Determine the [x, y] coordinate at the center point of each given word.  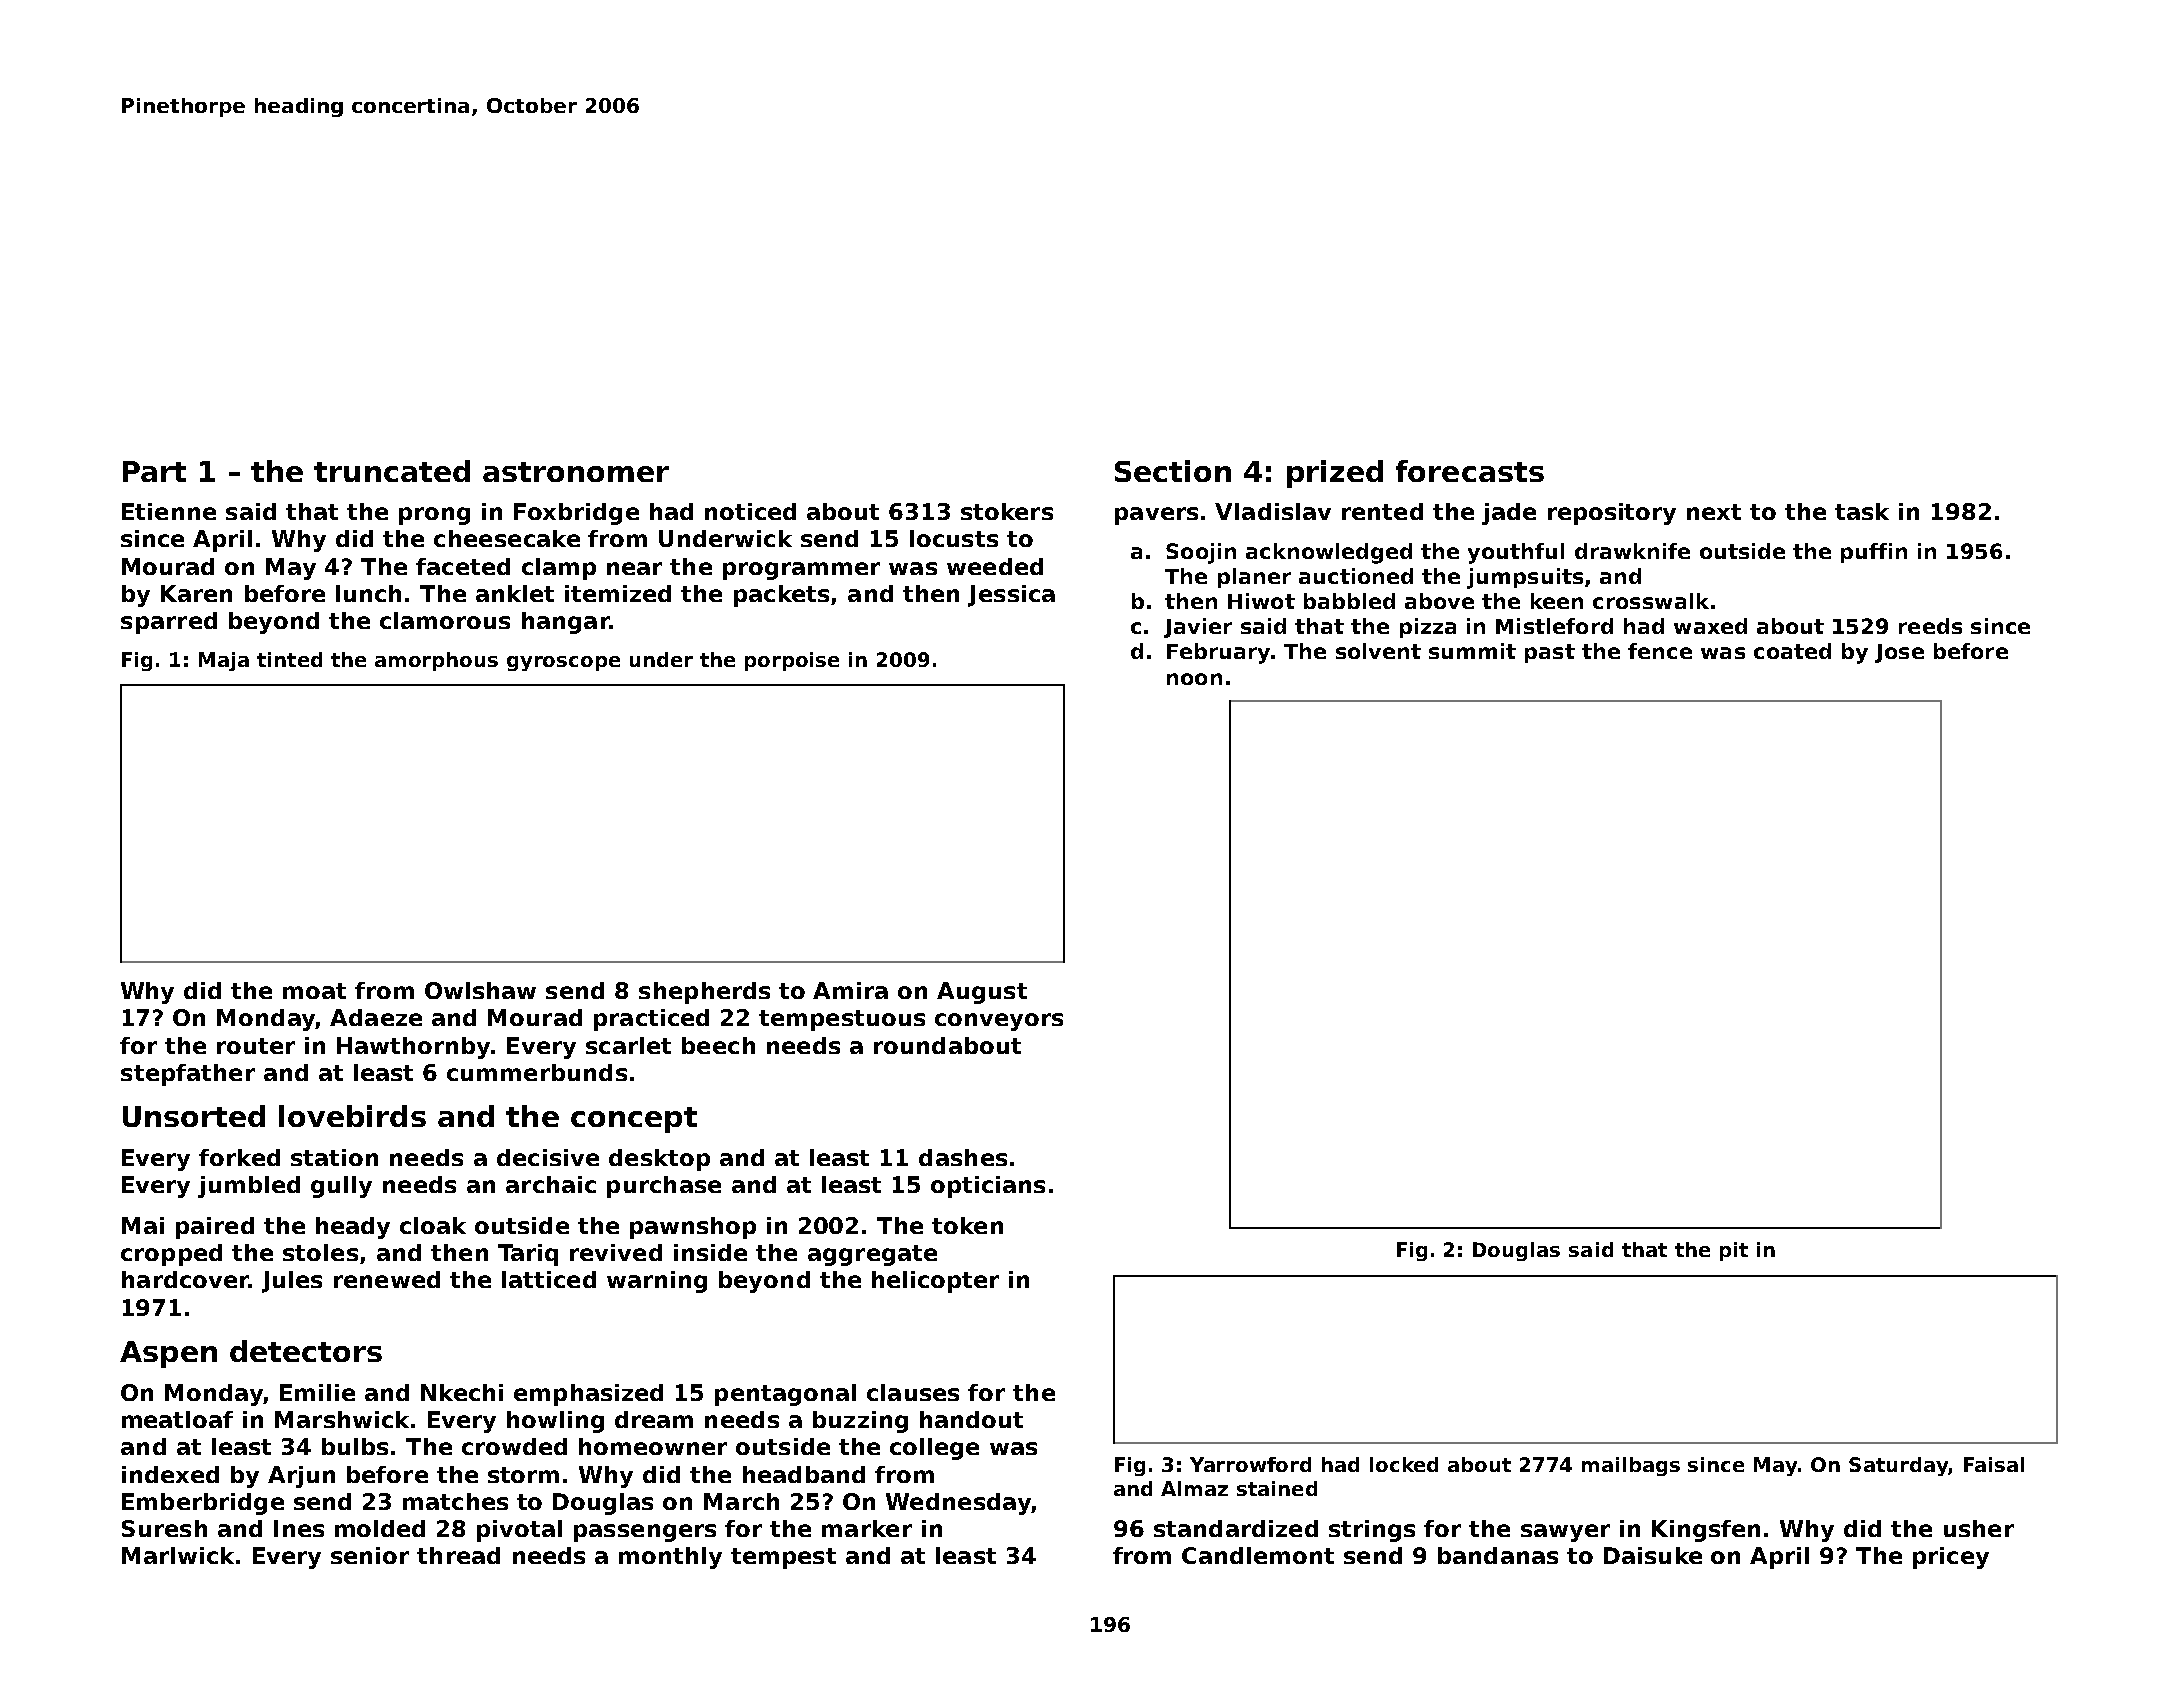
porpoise [792, 661]
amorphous [436, 661]
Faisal [1994, 1464]
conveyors [999, 1022]
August [982, 993]
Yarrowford [1250, 1464]
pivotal [519, 1531]
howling [555, 1422]
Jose [1899, 653]
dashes [963, 1157]
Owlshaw [480, 990]
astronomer [576, 472]
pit [1734, 1251]
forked [239, 1157]
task [1862, 511]
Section [1173, 471]
